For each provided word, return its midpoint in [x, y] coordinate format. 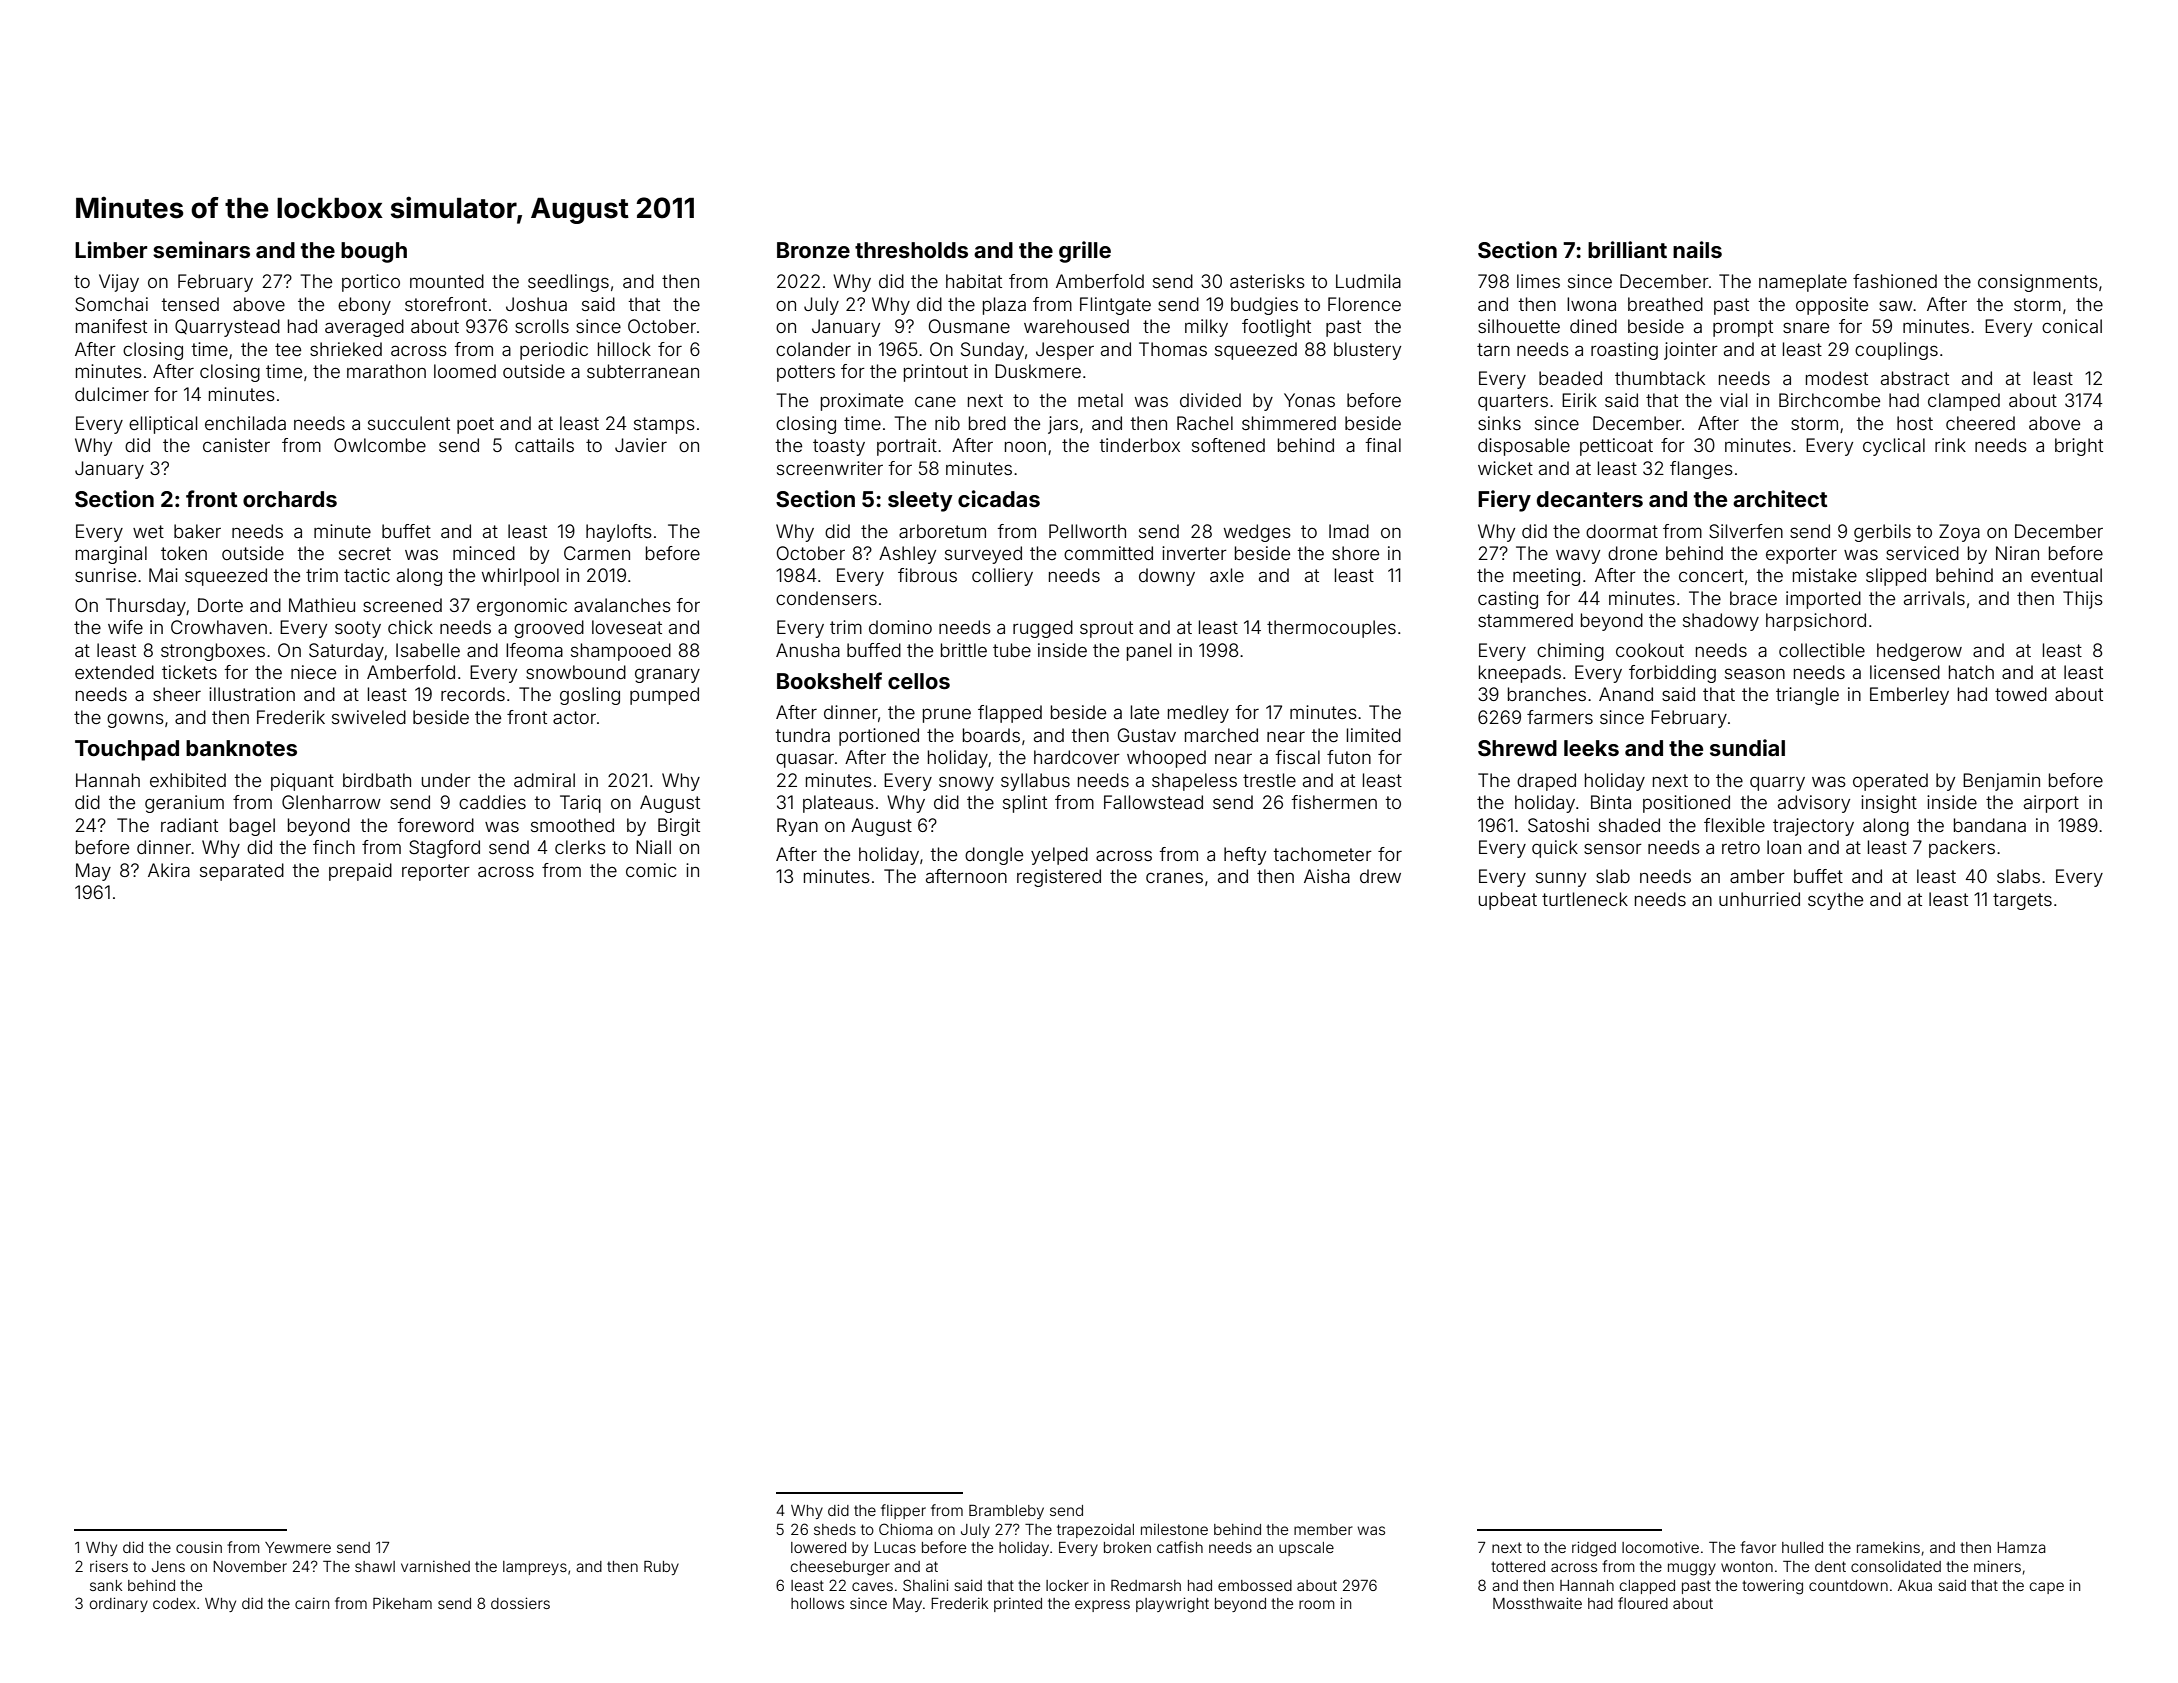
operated [1890, 782]
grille [1085, 252]
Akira [169, 870]
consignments [2038, 283]
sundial [1747, 747]
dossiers [520, 1603]
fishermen [1334, 802]
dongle [994, 856]
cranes [1174, 877]
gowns [135, 720]
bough [374, 252]
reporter [436, 872]
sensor [1613, 848]
